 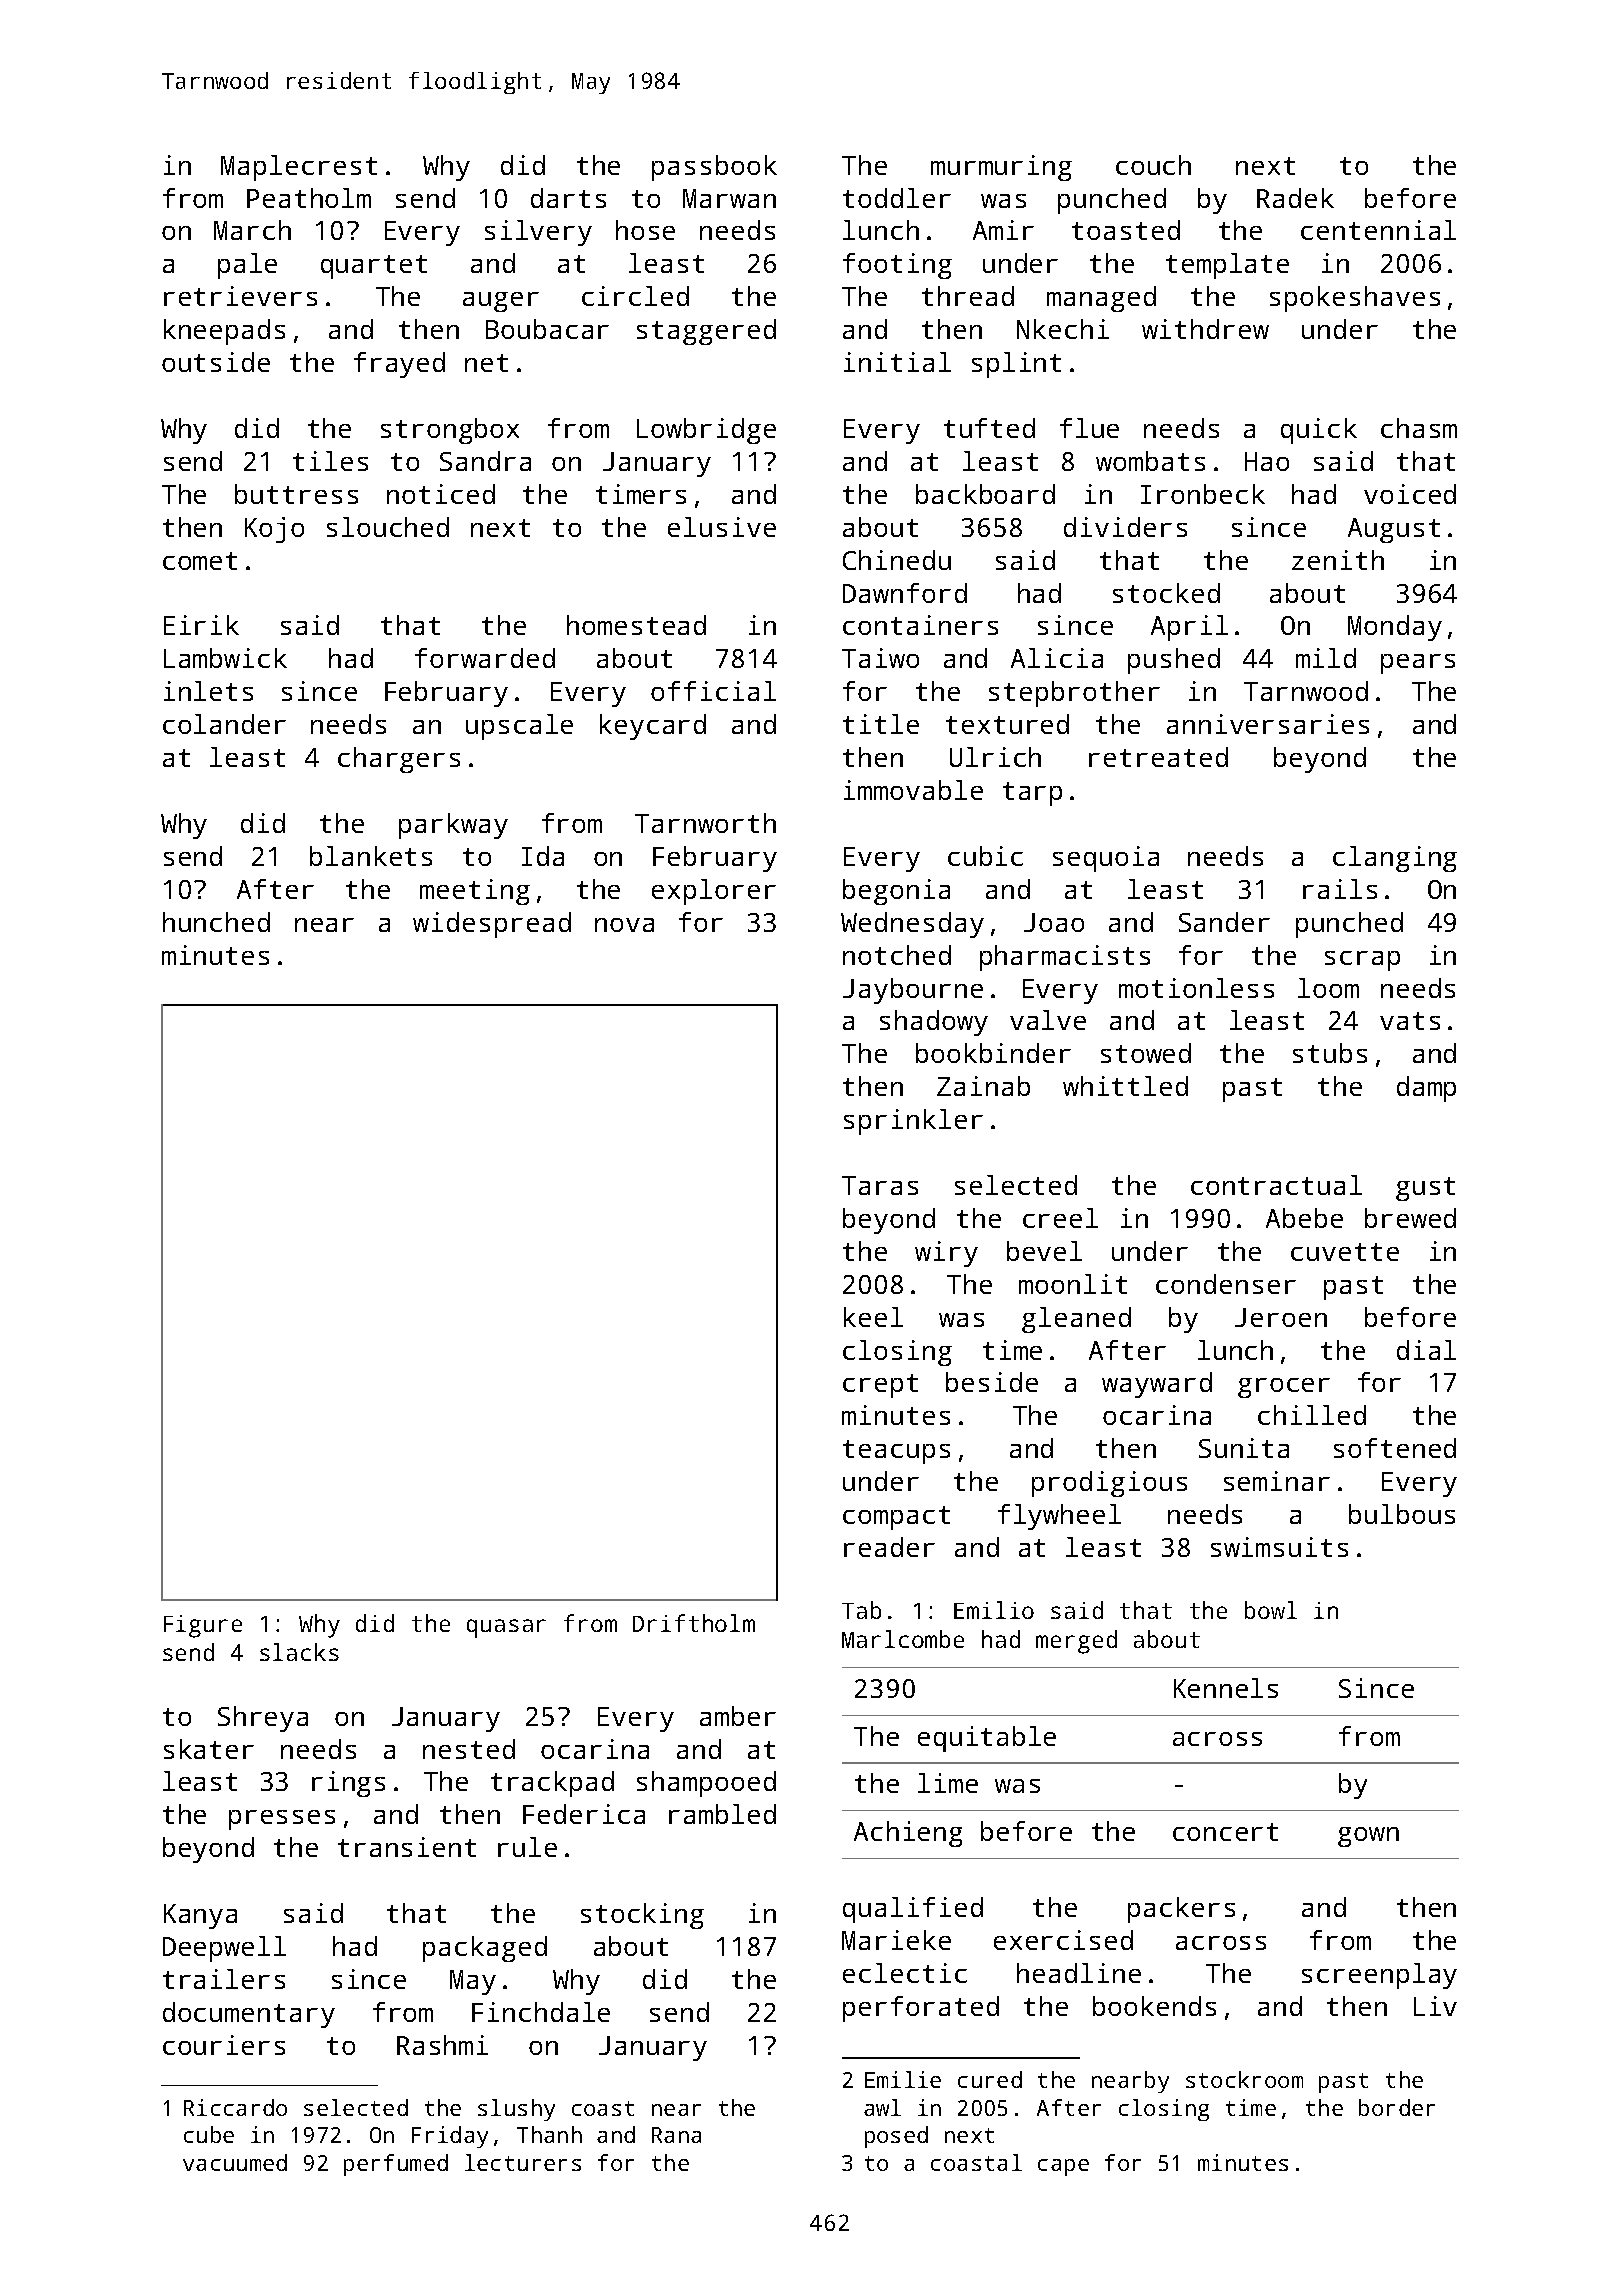 What do you see at coordinates (1059, 1517) in the screenshot?
I see `flywheel` at bounding box center [1059, 1517].
